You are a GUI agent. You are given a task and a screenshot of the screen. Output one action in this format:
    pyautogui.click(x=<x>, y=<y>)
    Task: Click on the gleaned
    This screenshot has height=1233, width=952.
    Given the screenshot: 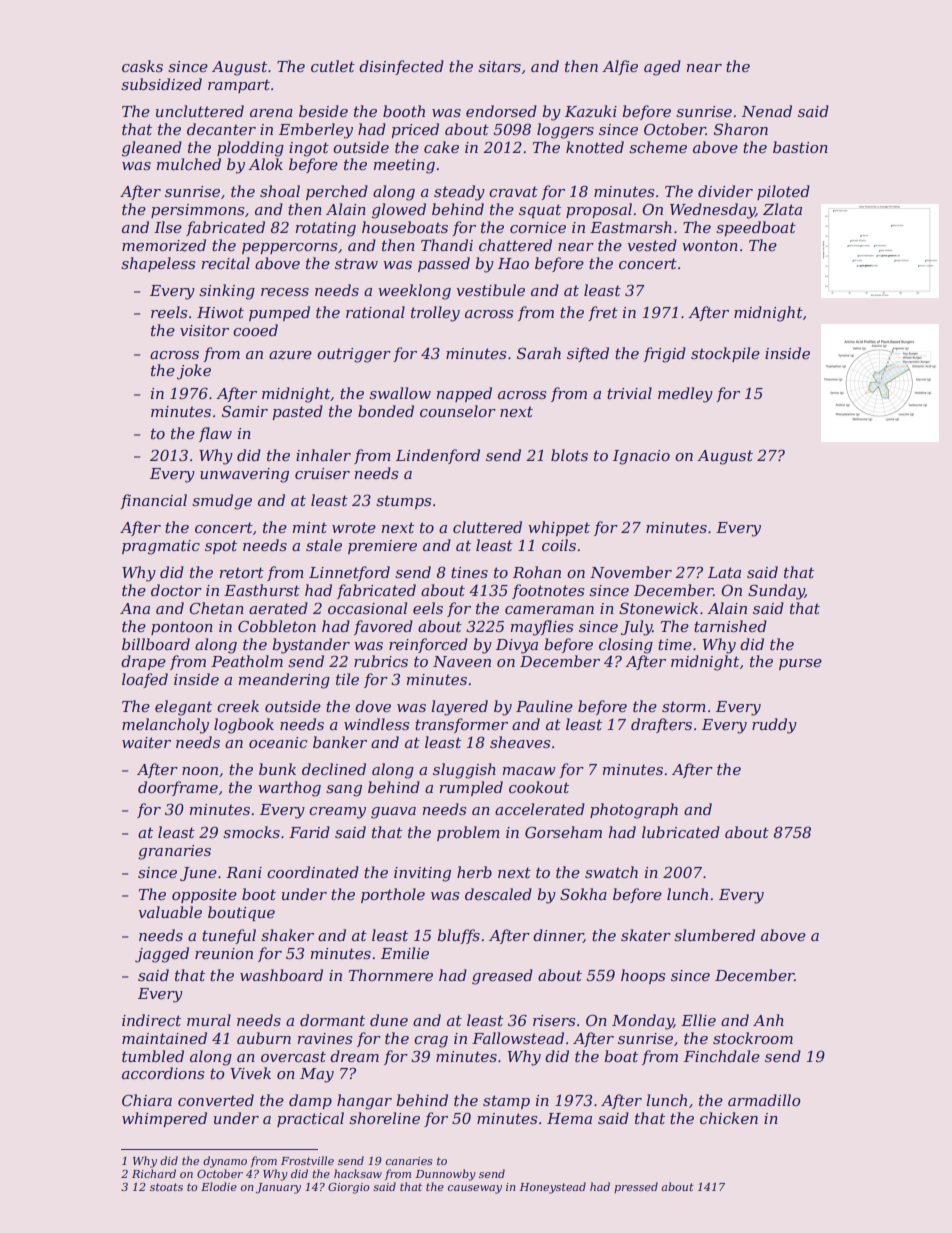 What is the action you would take?
    pyautogui.click(x=152, y=149)
